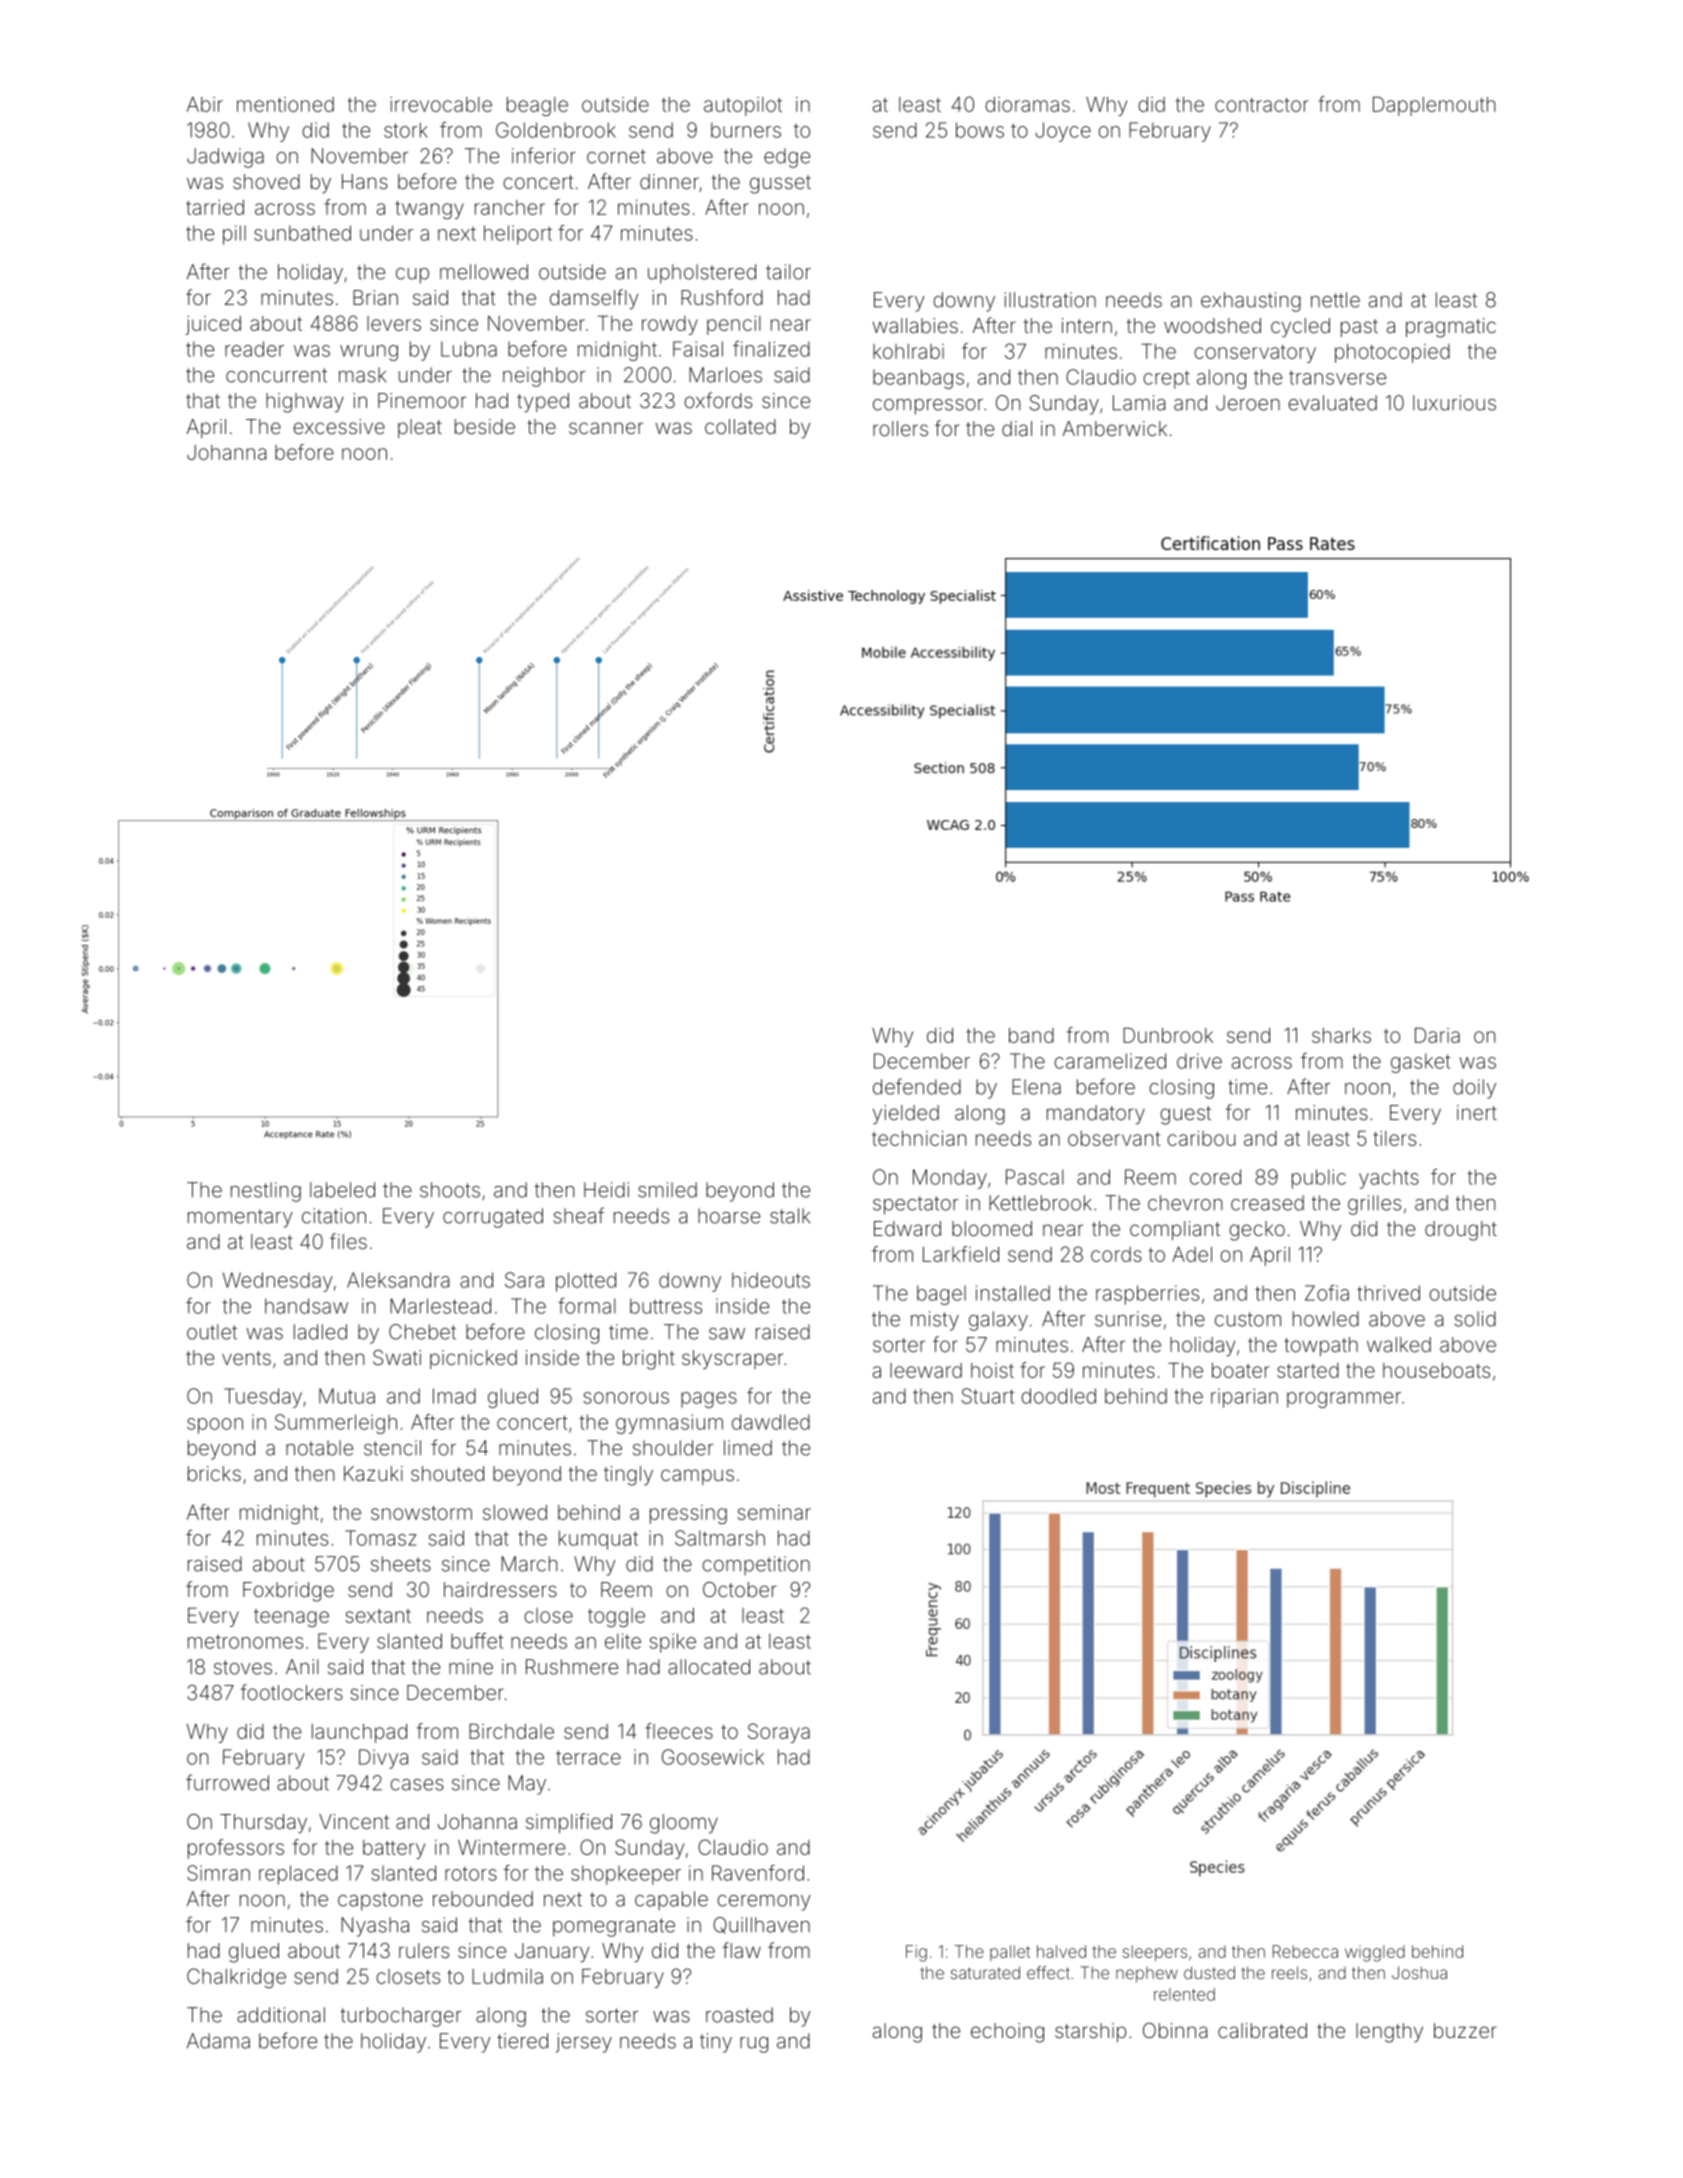 Image resolution: width=1683 pixels, height=2178 pixels. What do you see at coordinates (780, 184) in the screenshot?
I see `gusset` at bounding box center [780, 184].
